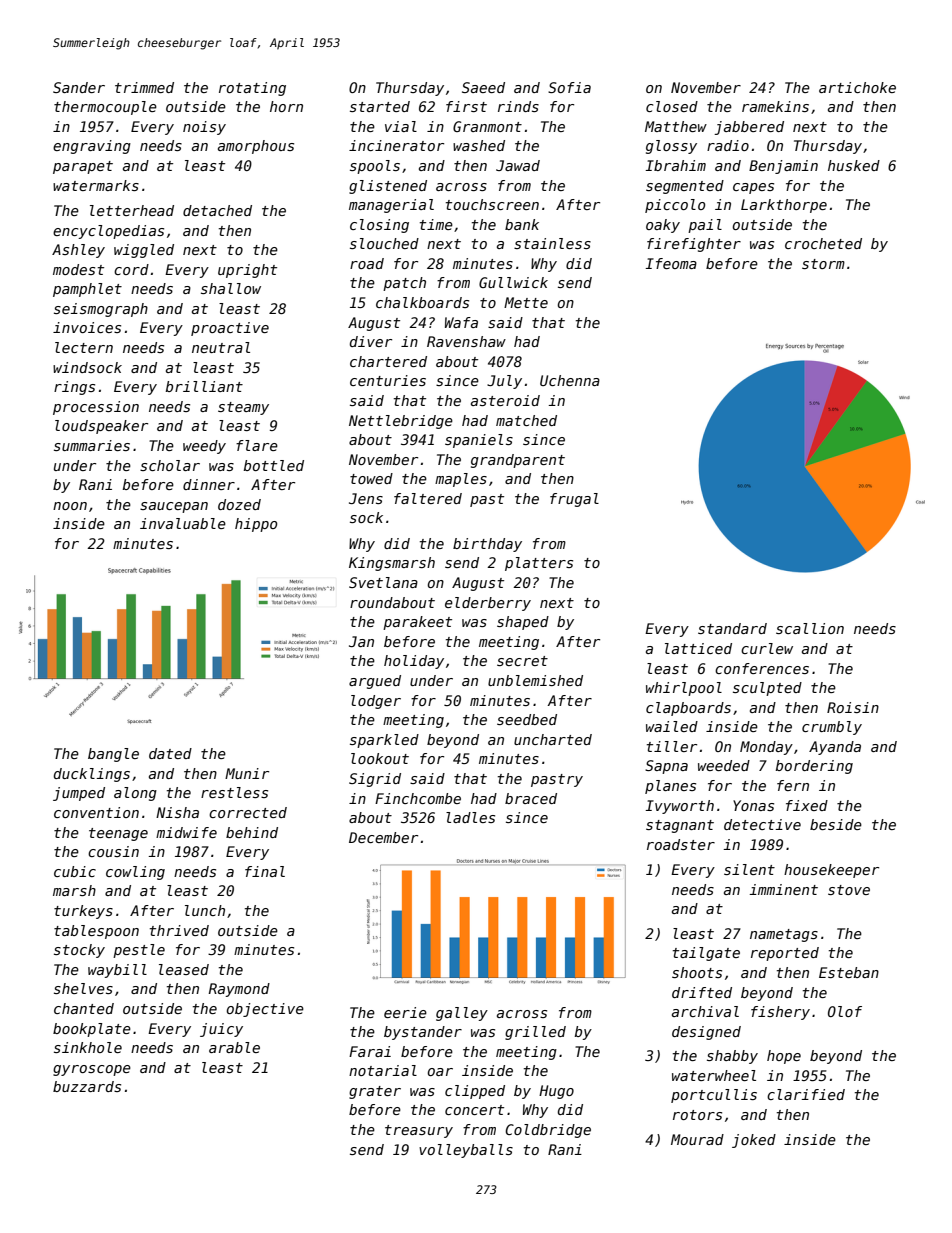 This document has width=952, height=1233. I want to click on Sander, so click(79, 87).
